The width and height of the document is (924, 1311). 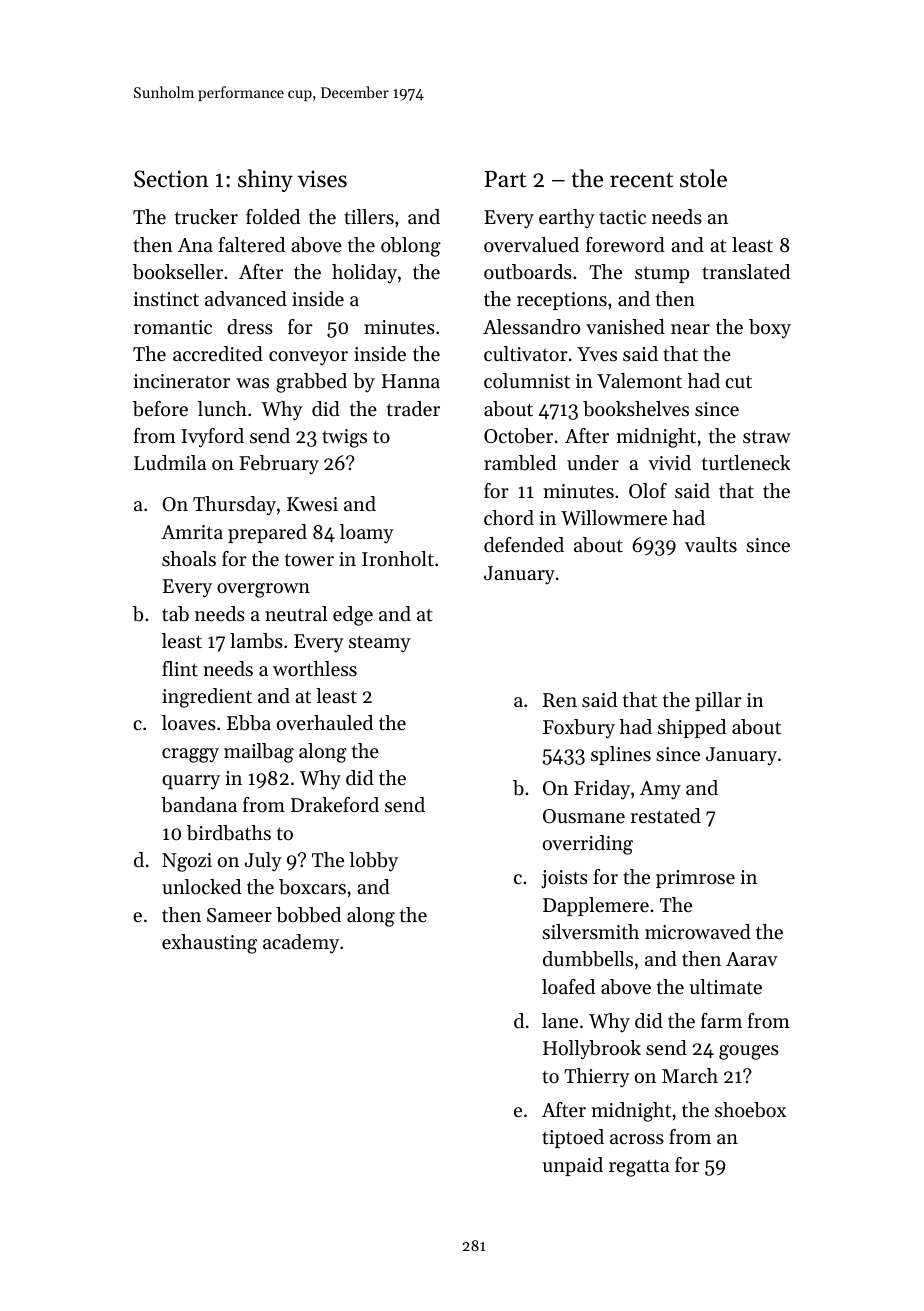 What do you see at coordinates (166, 299) in the document?
I see `instinct` at bounding box center [166, 299].
